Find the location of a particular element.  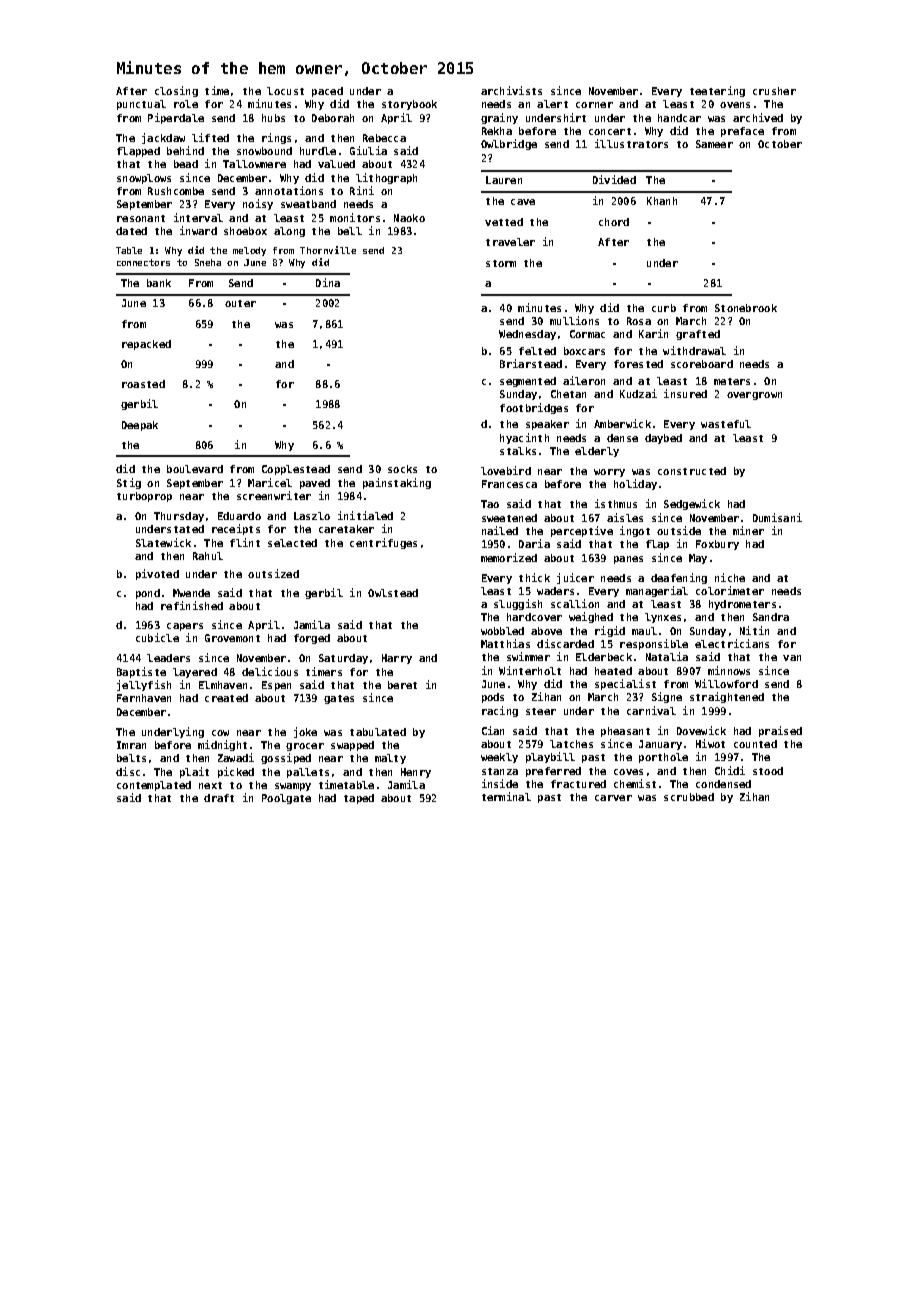

roasted is located at coordinates (143, 384).
